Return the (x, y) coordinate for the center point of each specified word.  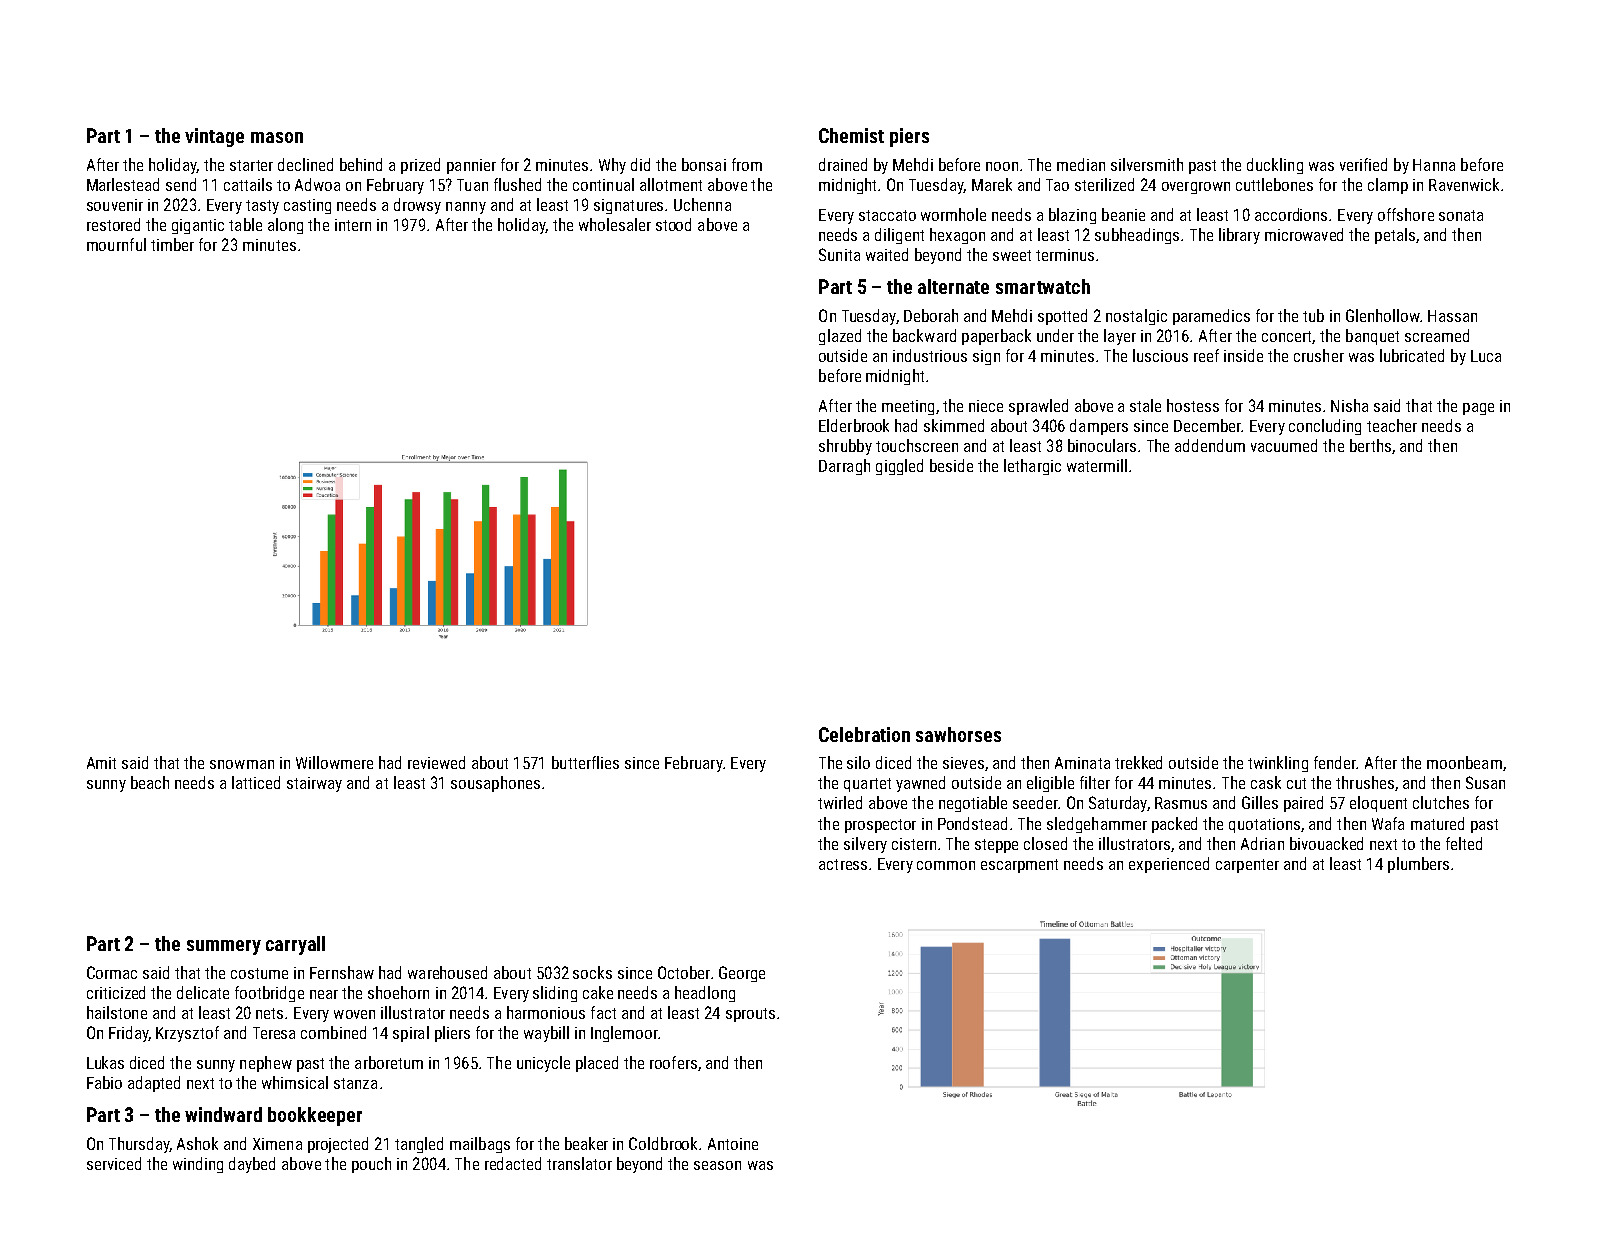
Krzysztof (187, 1034)
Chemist (851, 135)
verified (1363, 164)
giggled (899, 467)
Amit (101, 763)
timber (172, 244)
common (946, 865)
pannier (471, 166)
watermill (1097, 465)
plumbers (1418, 865)
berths (1370, 445)
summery (224, 947)
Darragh (844, 467)
